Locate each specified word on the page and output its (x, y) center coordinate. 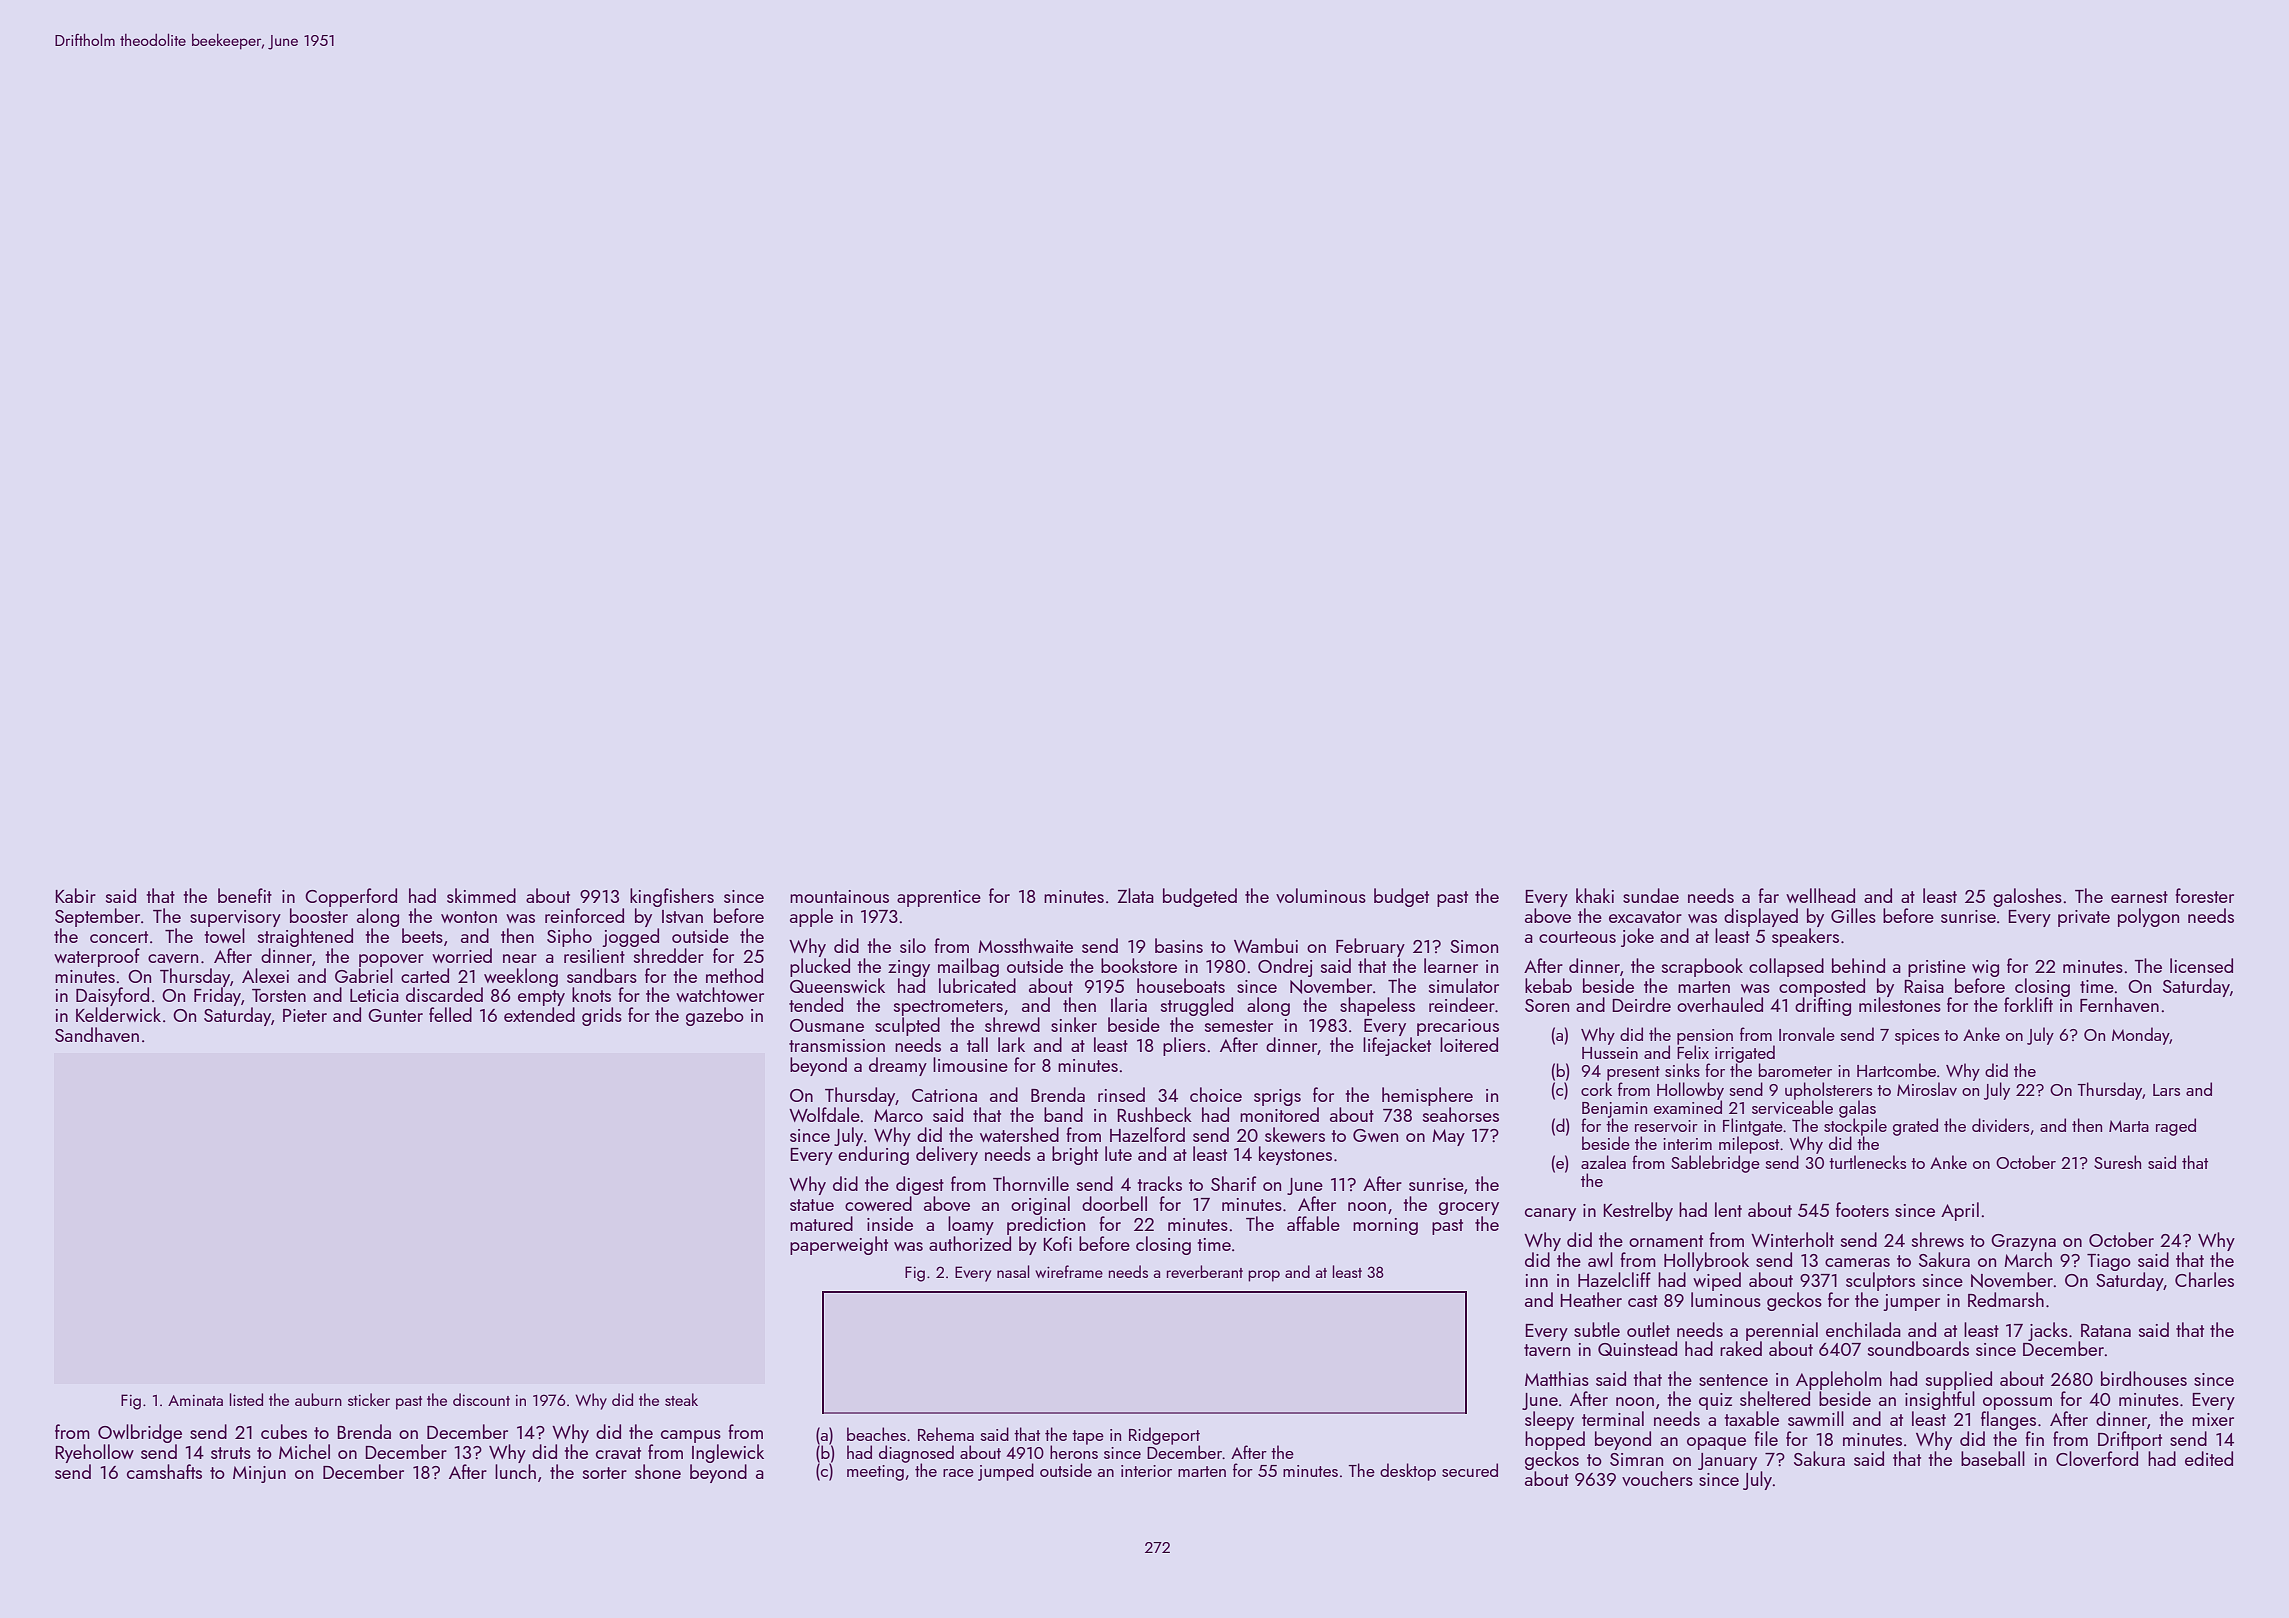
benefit (245, 895)
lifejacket (1397, 1046)
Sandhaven (97, 1034)
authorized (970, 1243)
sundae (1651, 895)
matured (821, 1223)
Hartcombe (1896, 1070)
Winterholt (1792, 1239)
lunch (515, 1471)
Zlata (1136, 895)
